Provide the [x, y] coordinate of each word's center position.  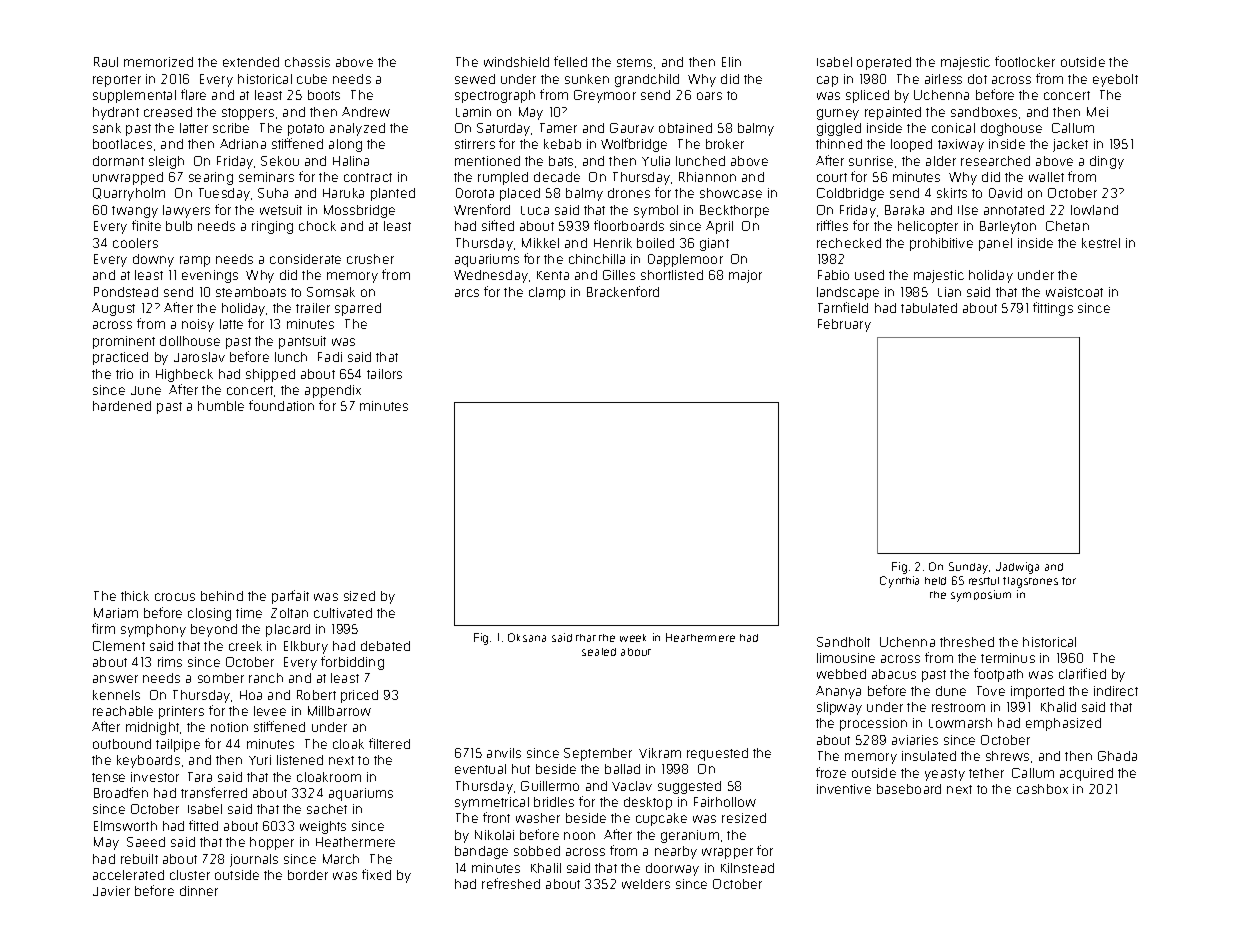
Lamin [473, 112]
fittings [1053, 309]
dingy [1107, 162]
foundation [281, 405]
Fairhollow [725, 802]
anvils [504, 753]
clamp [547, 293]
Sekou [280, 161]
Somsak [331, 292]
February [844, 325]
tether [986, 773]
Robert [316, 695]
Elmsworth [125, 826]
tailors [384, 374]
